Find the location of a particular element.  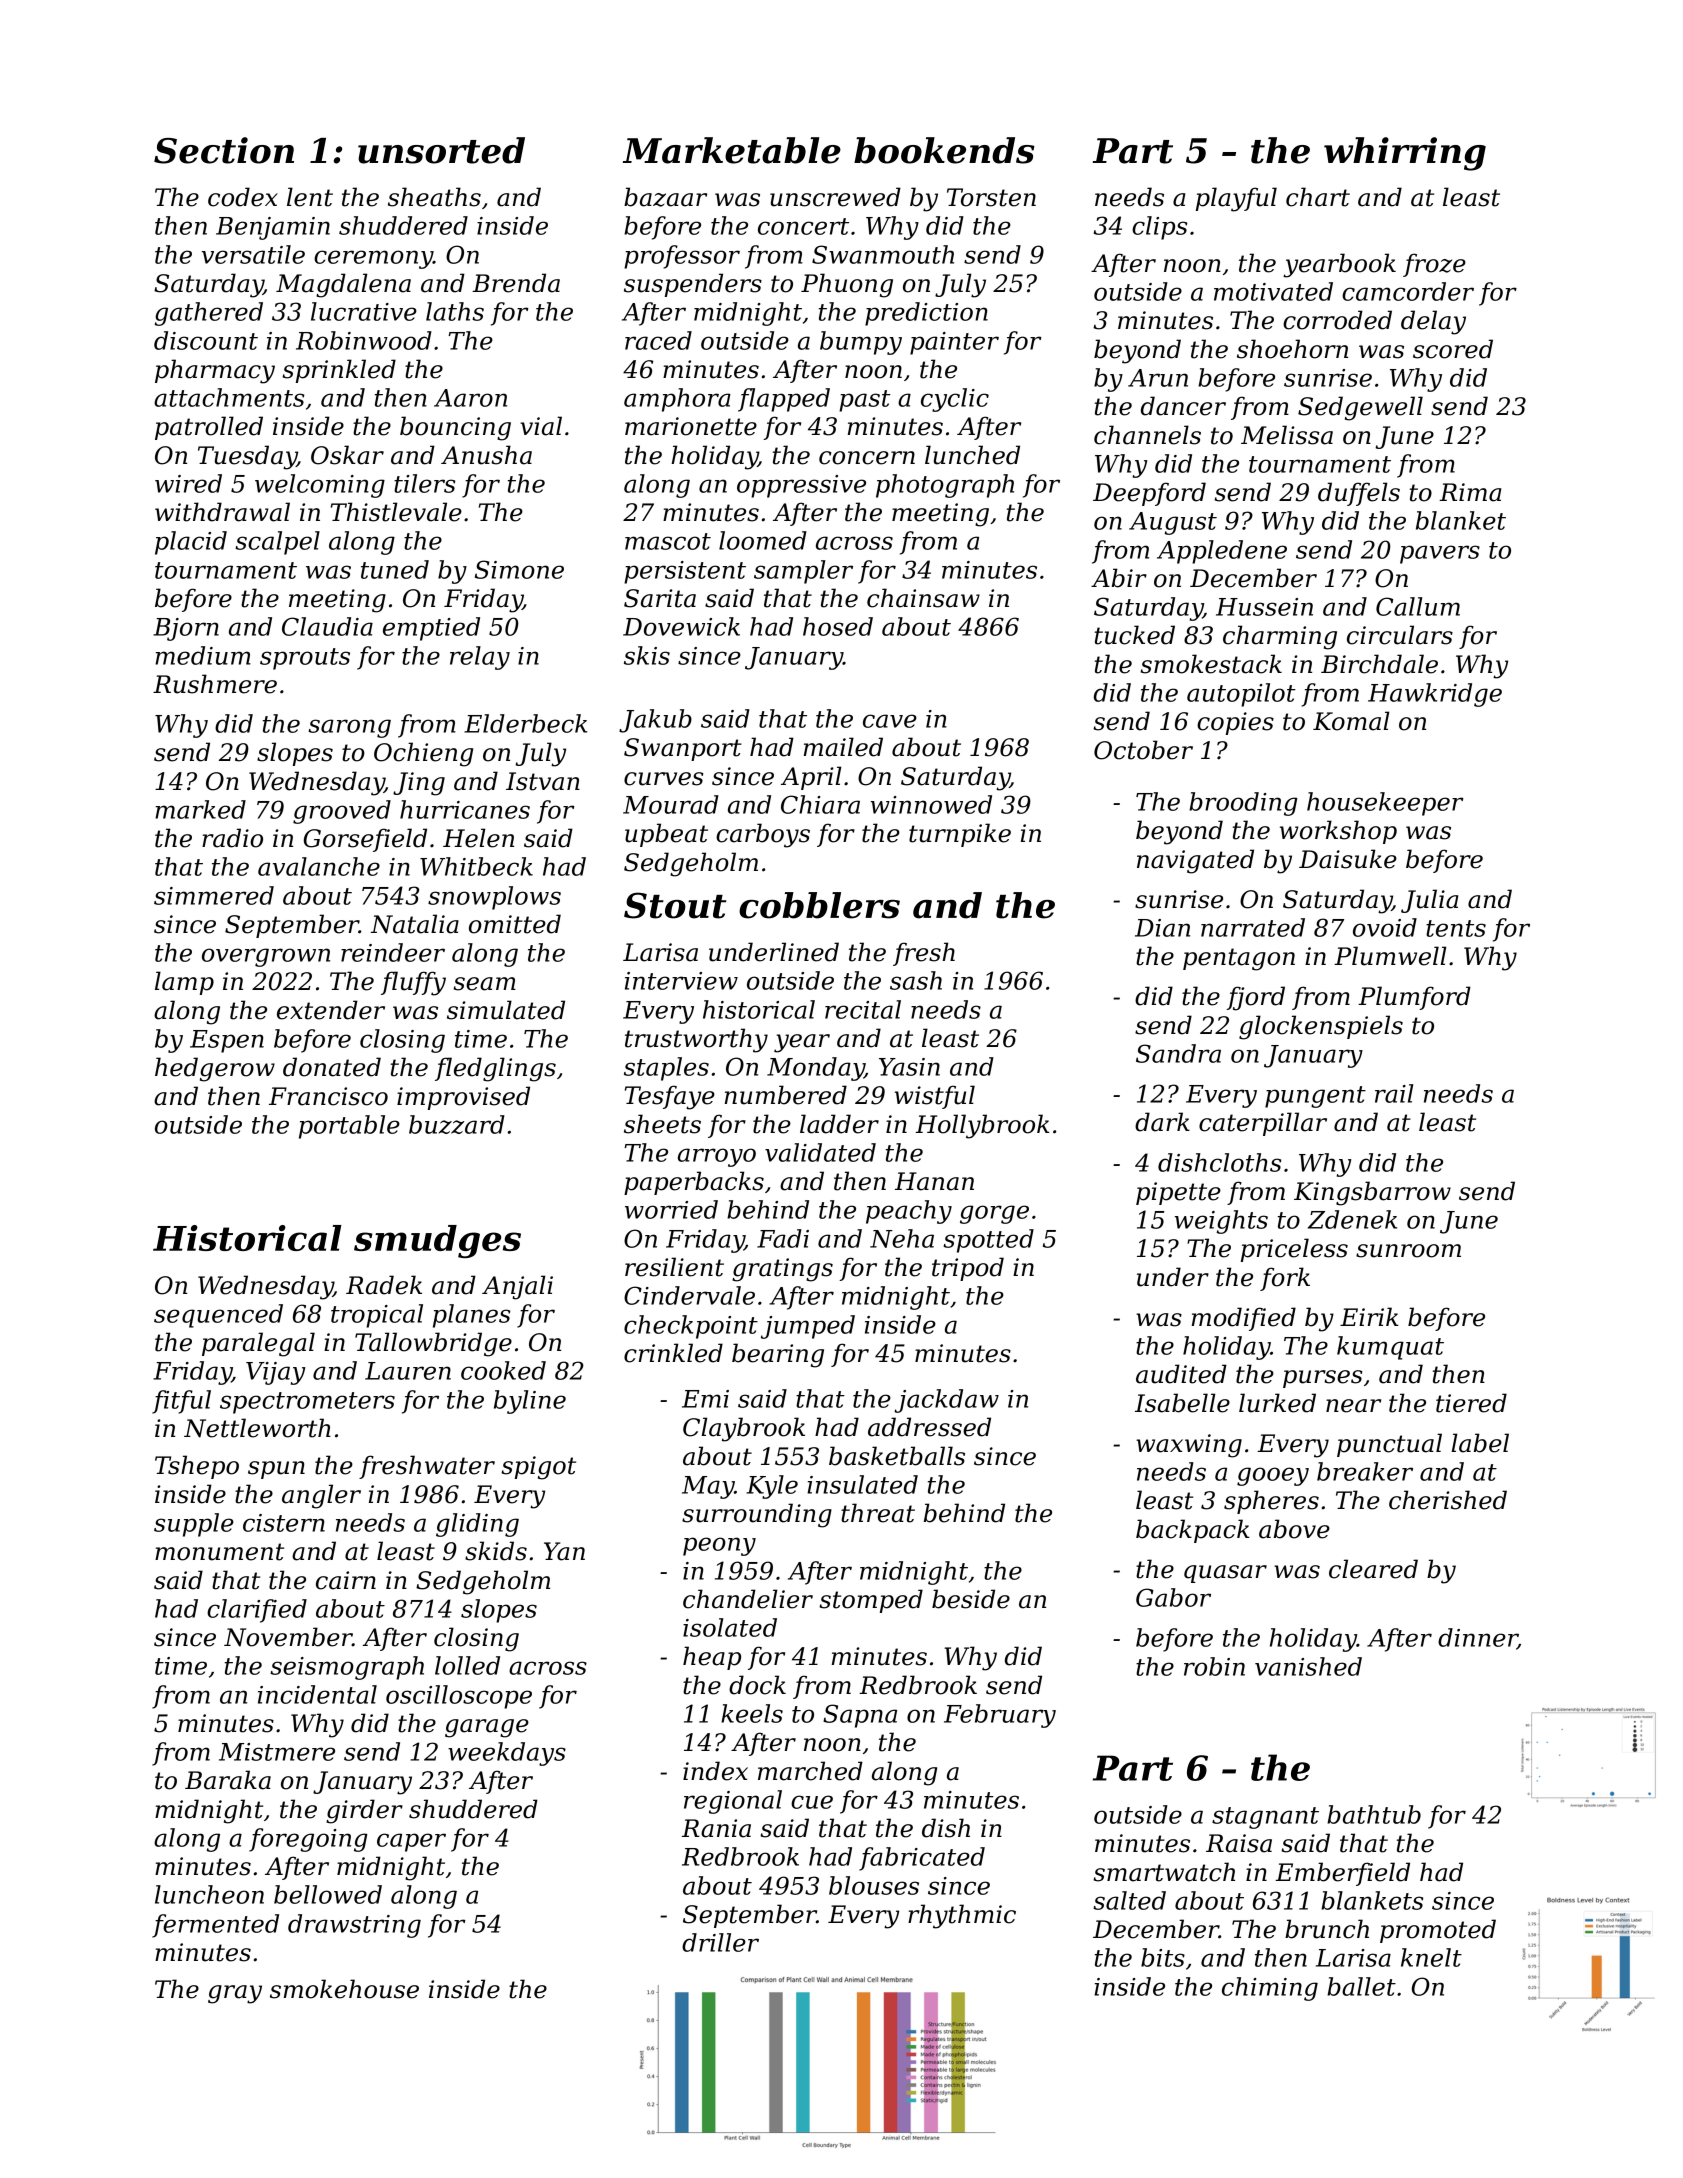

sash is located at coordinates (916, 980).
